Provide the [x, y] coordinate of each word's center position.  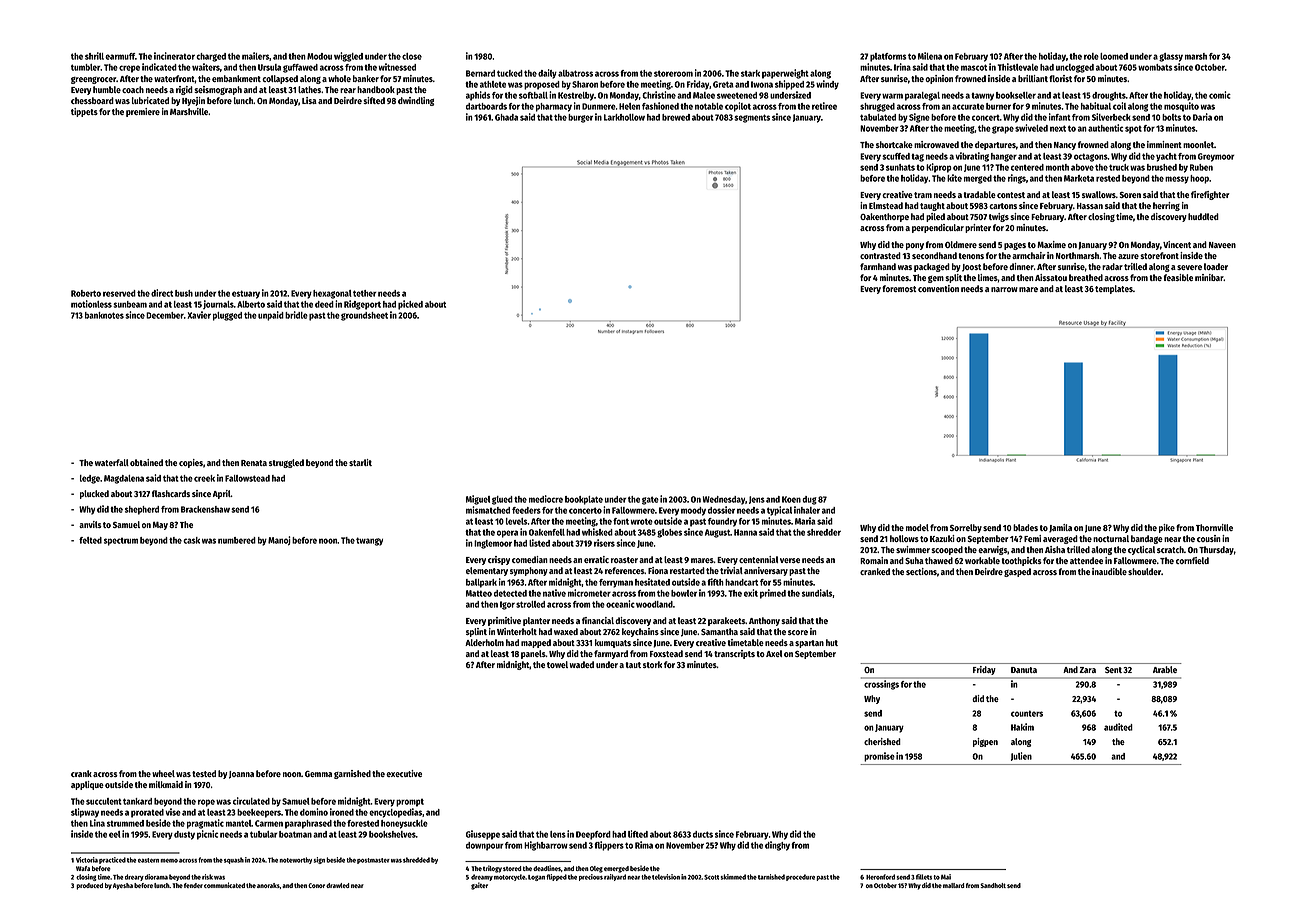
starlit [360, 462]
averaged [1060, 539]
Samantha [719, 631]
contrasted [880, 255]
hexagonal [332, 294]
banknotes [104, 315]
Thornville [1214, 527]
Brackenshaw [205, 509]
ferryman [616, 583]
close [412, 56]
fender [193, 885]
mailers [256, 56]
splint [476, 632]
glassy [1171, 57]
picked [410, 305]
